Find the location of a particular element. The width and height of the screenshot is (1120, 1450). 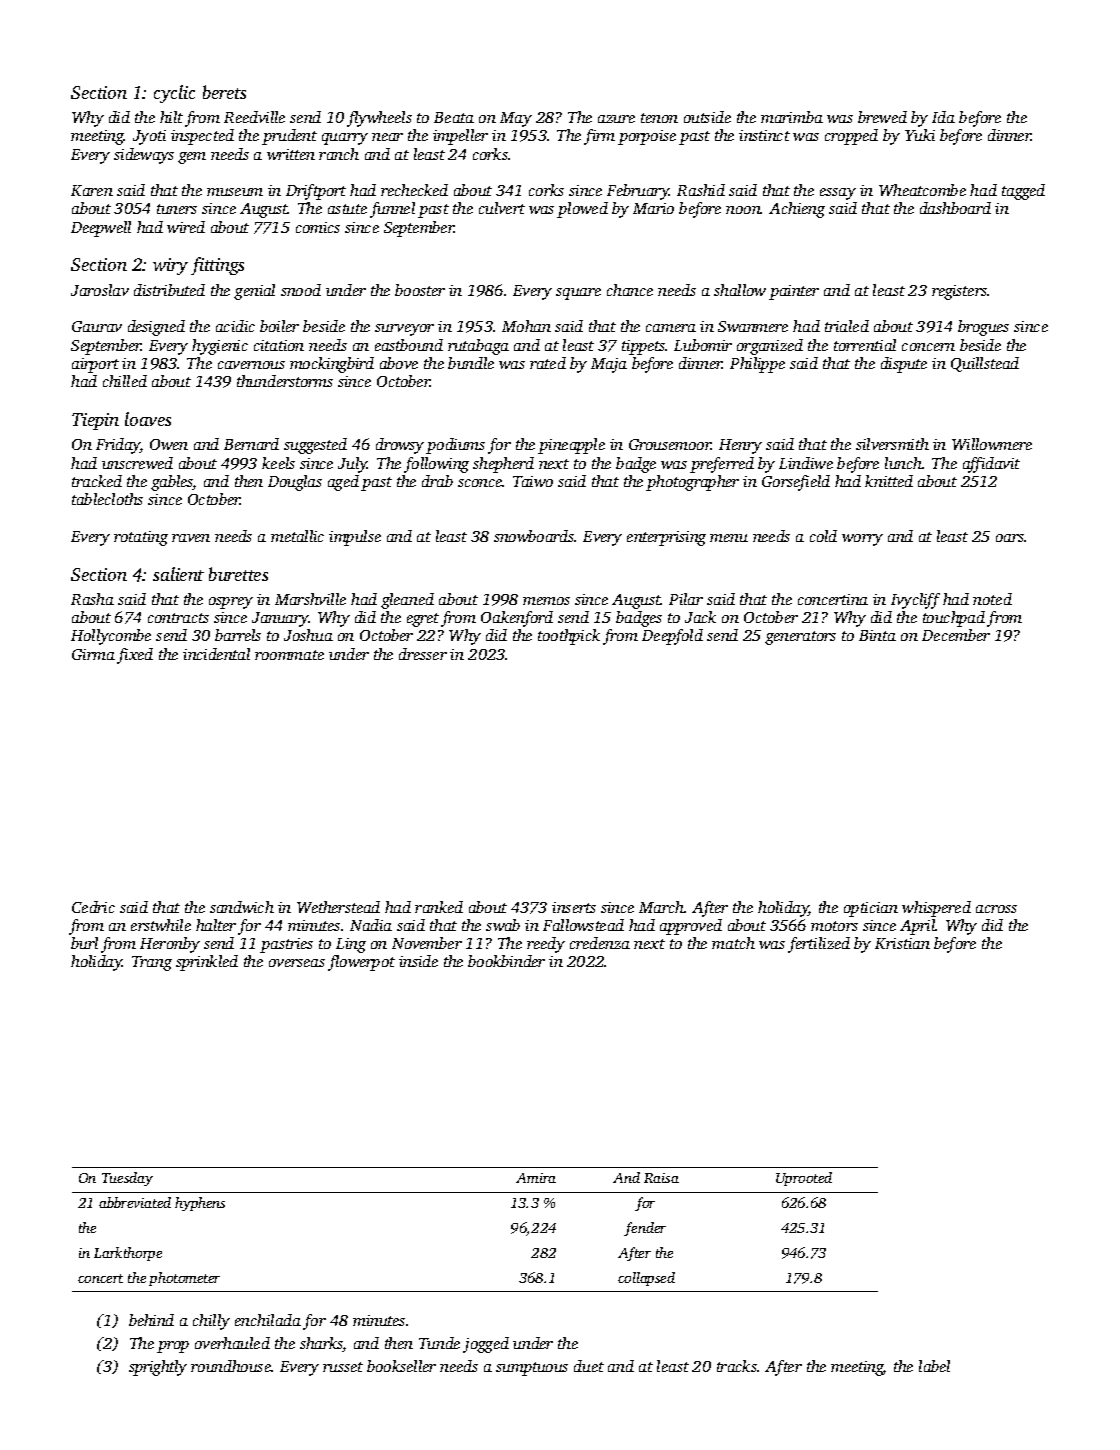

photographer is located at coordinates (692, 483).
